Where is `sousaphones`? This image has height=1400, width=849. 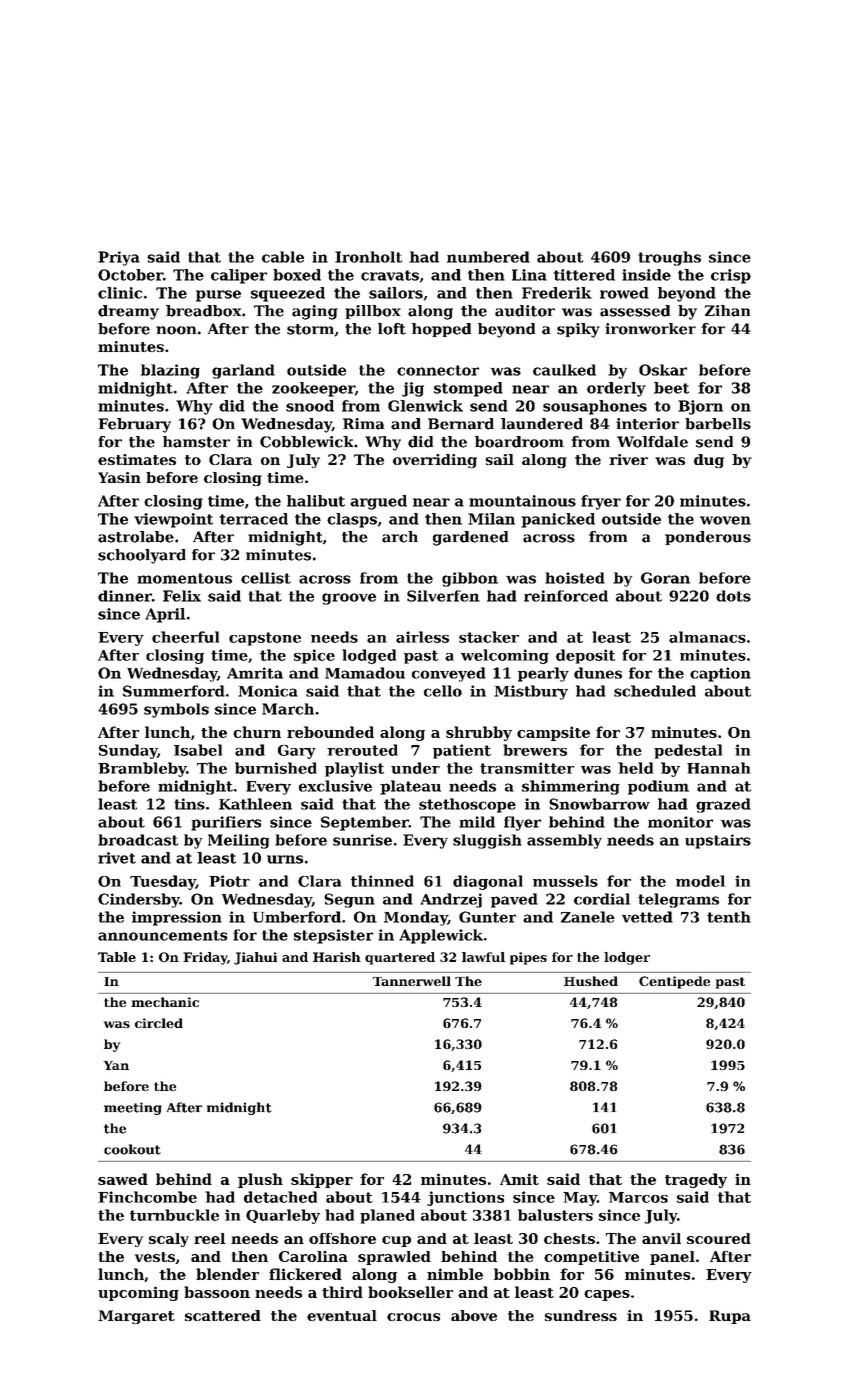 sousaphones is located at coordinates (595, 407).
